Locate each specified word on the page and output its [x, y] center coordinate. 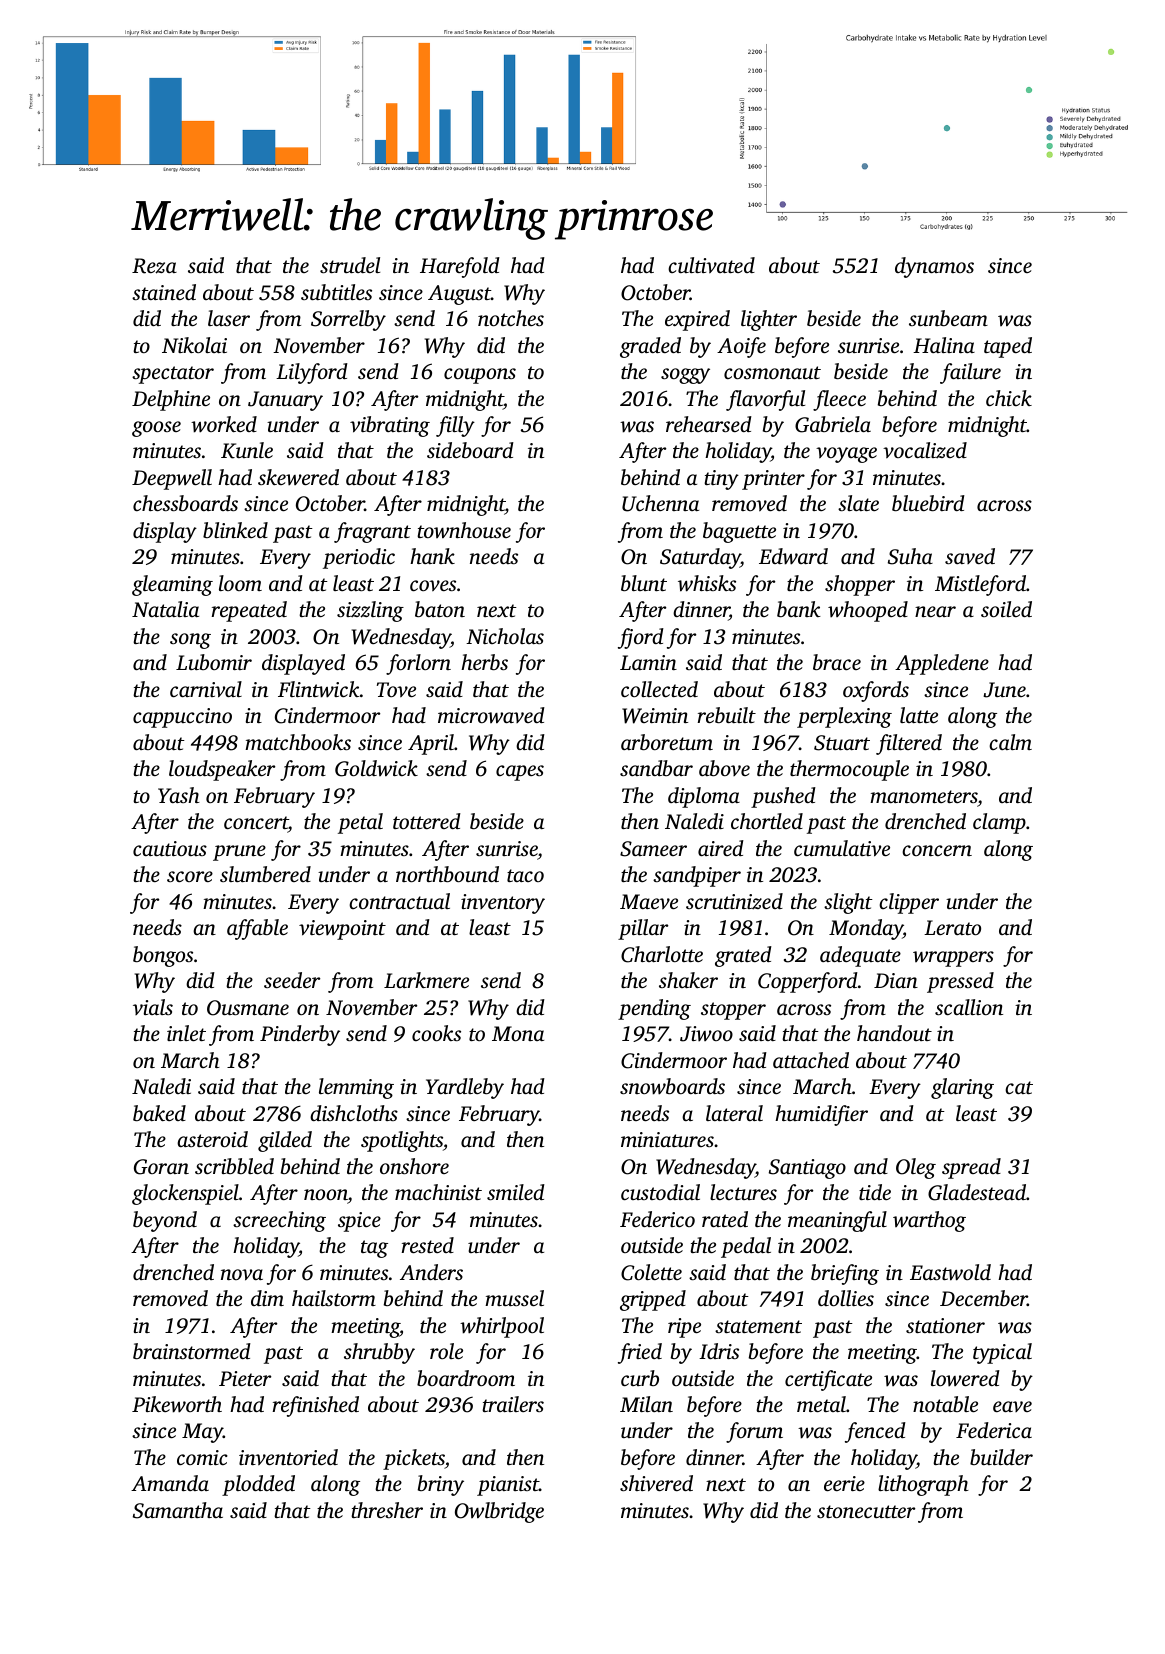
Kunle [247, 450]
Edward [793, 556]
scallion [969, 1007]
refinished [316, 1406]
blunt [644, 583]
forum [754, 1432]
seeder [292, 980]
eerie [844, 1483]
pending [654, 1009]
